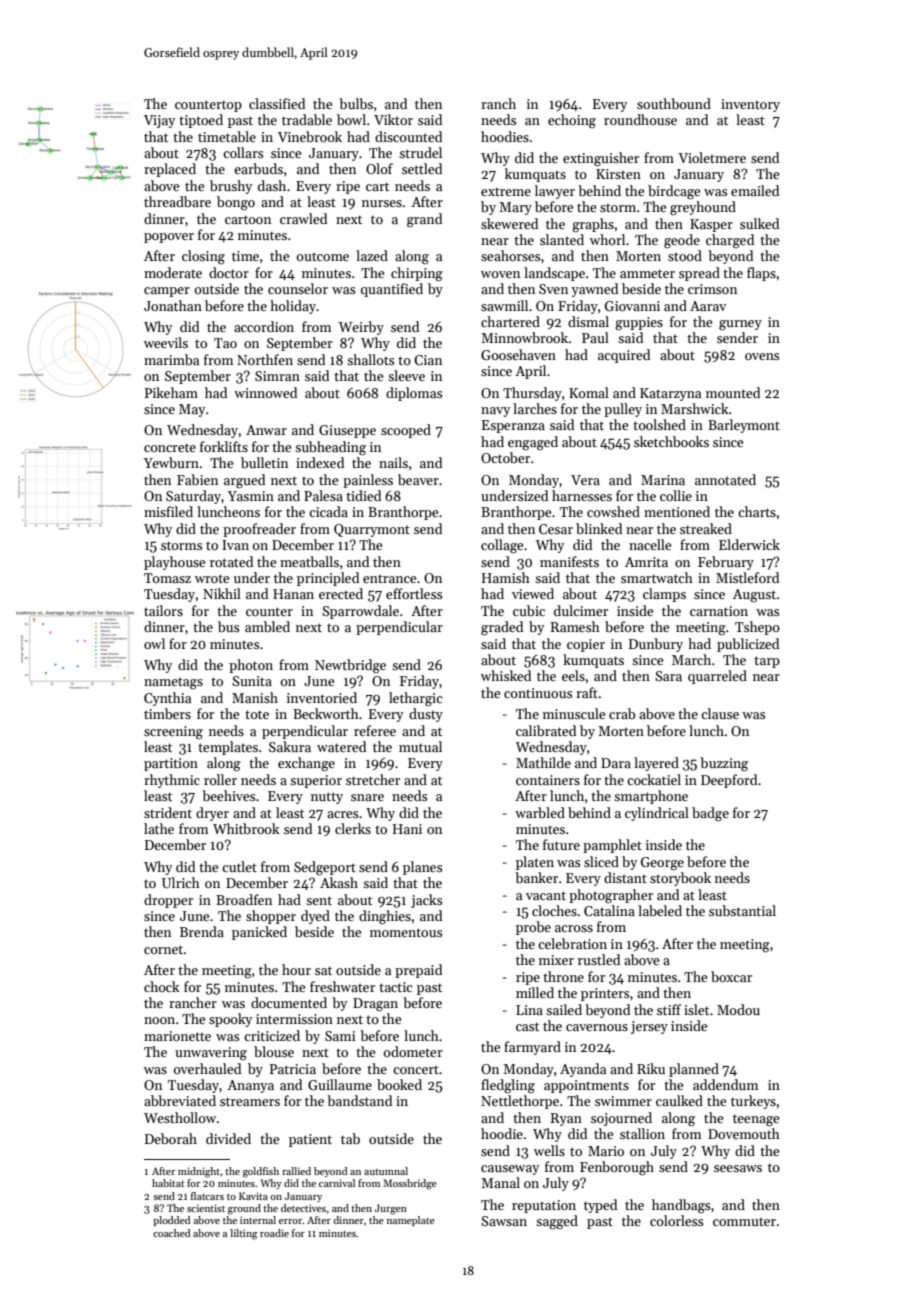  Describe the element at coordinates (417, 274) in the image. I see `chirping` at that location.
